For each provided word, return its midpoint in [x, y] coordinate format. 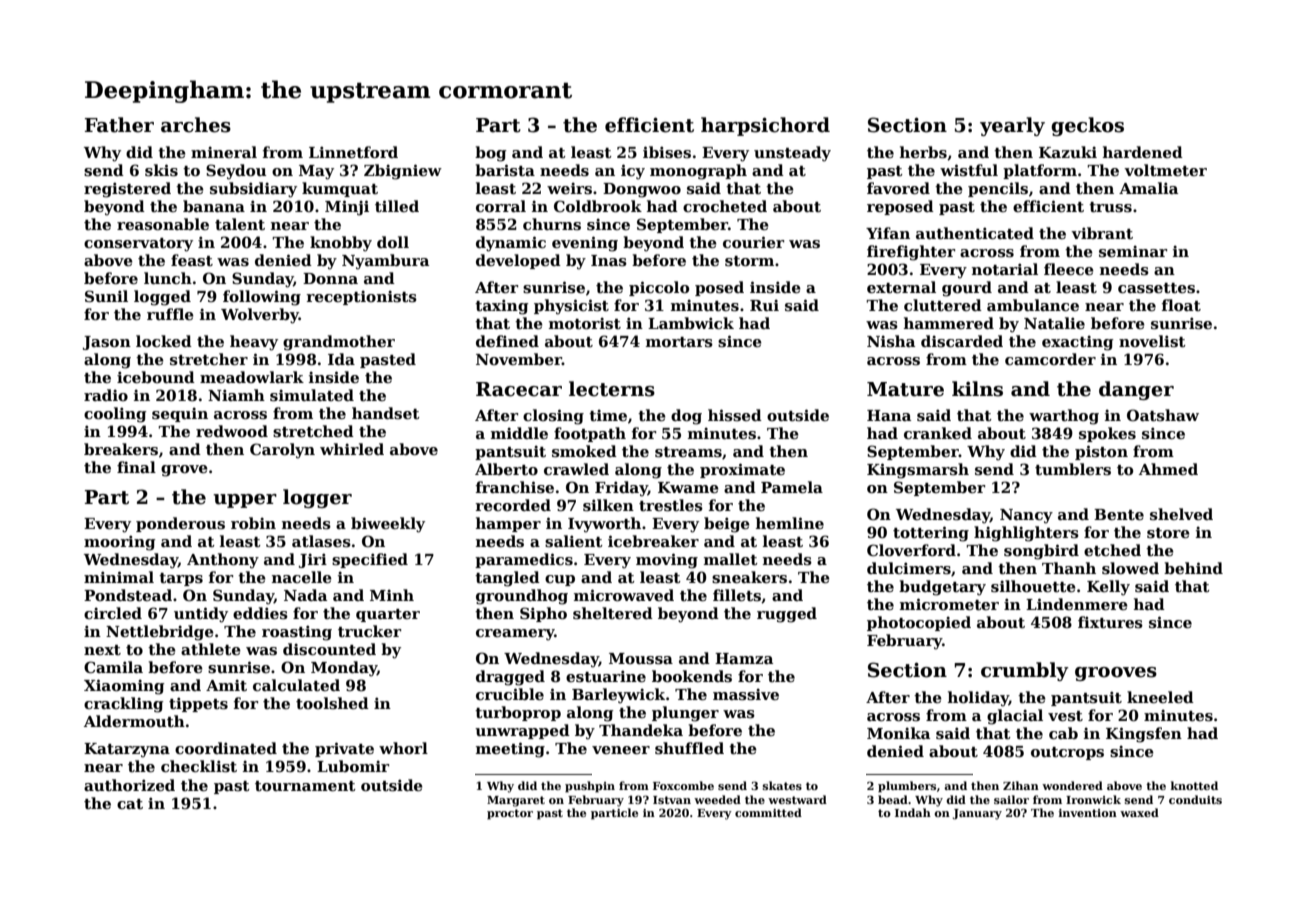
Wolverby [260, 316]
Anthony [223, 561]
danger [1136, 390]
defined [507, 341]
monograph [698, 172]
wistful [969, 170]
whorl [403, 748]
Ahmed [1168, 469]
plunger [685, 714]
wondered [1072, 785]
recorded [513, 505]
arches [196, 125]
